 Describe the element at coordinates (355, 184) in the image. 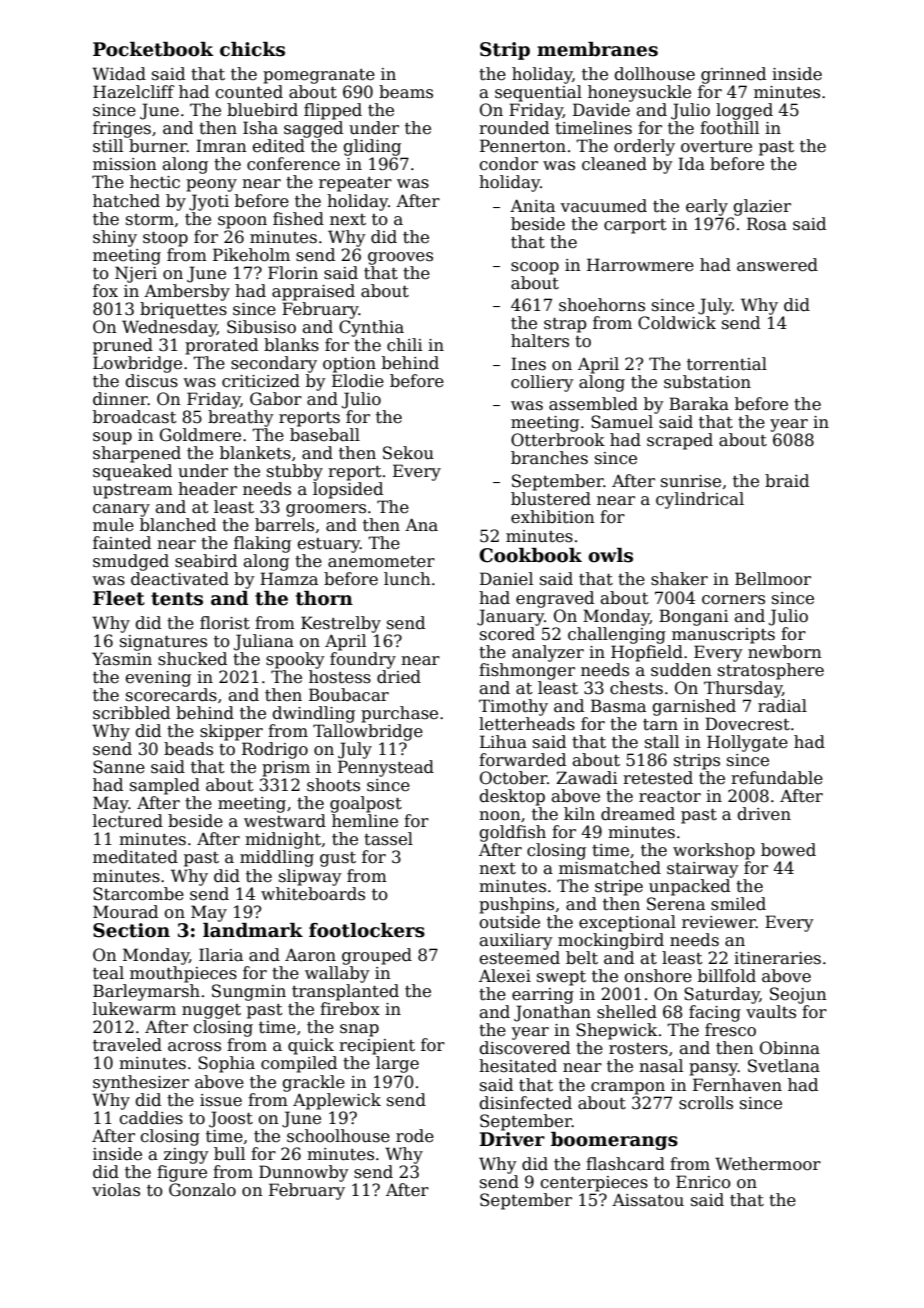

I see `repeater` at that location.
